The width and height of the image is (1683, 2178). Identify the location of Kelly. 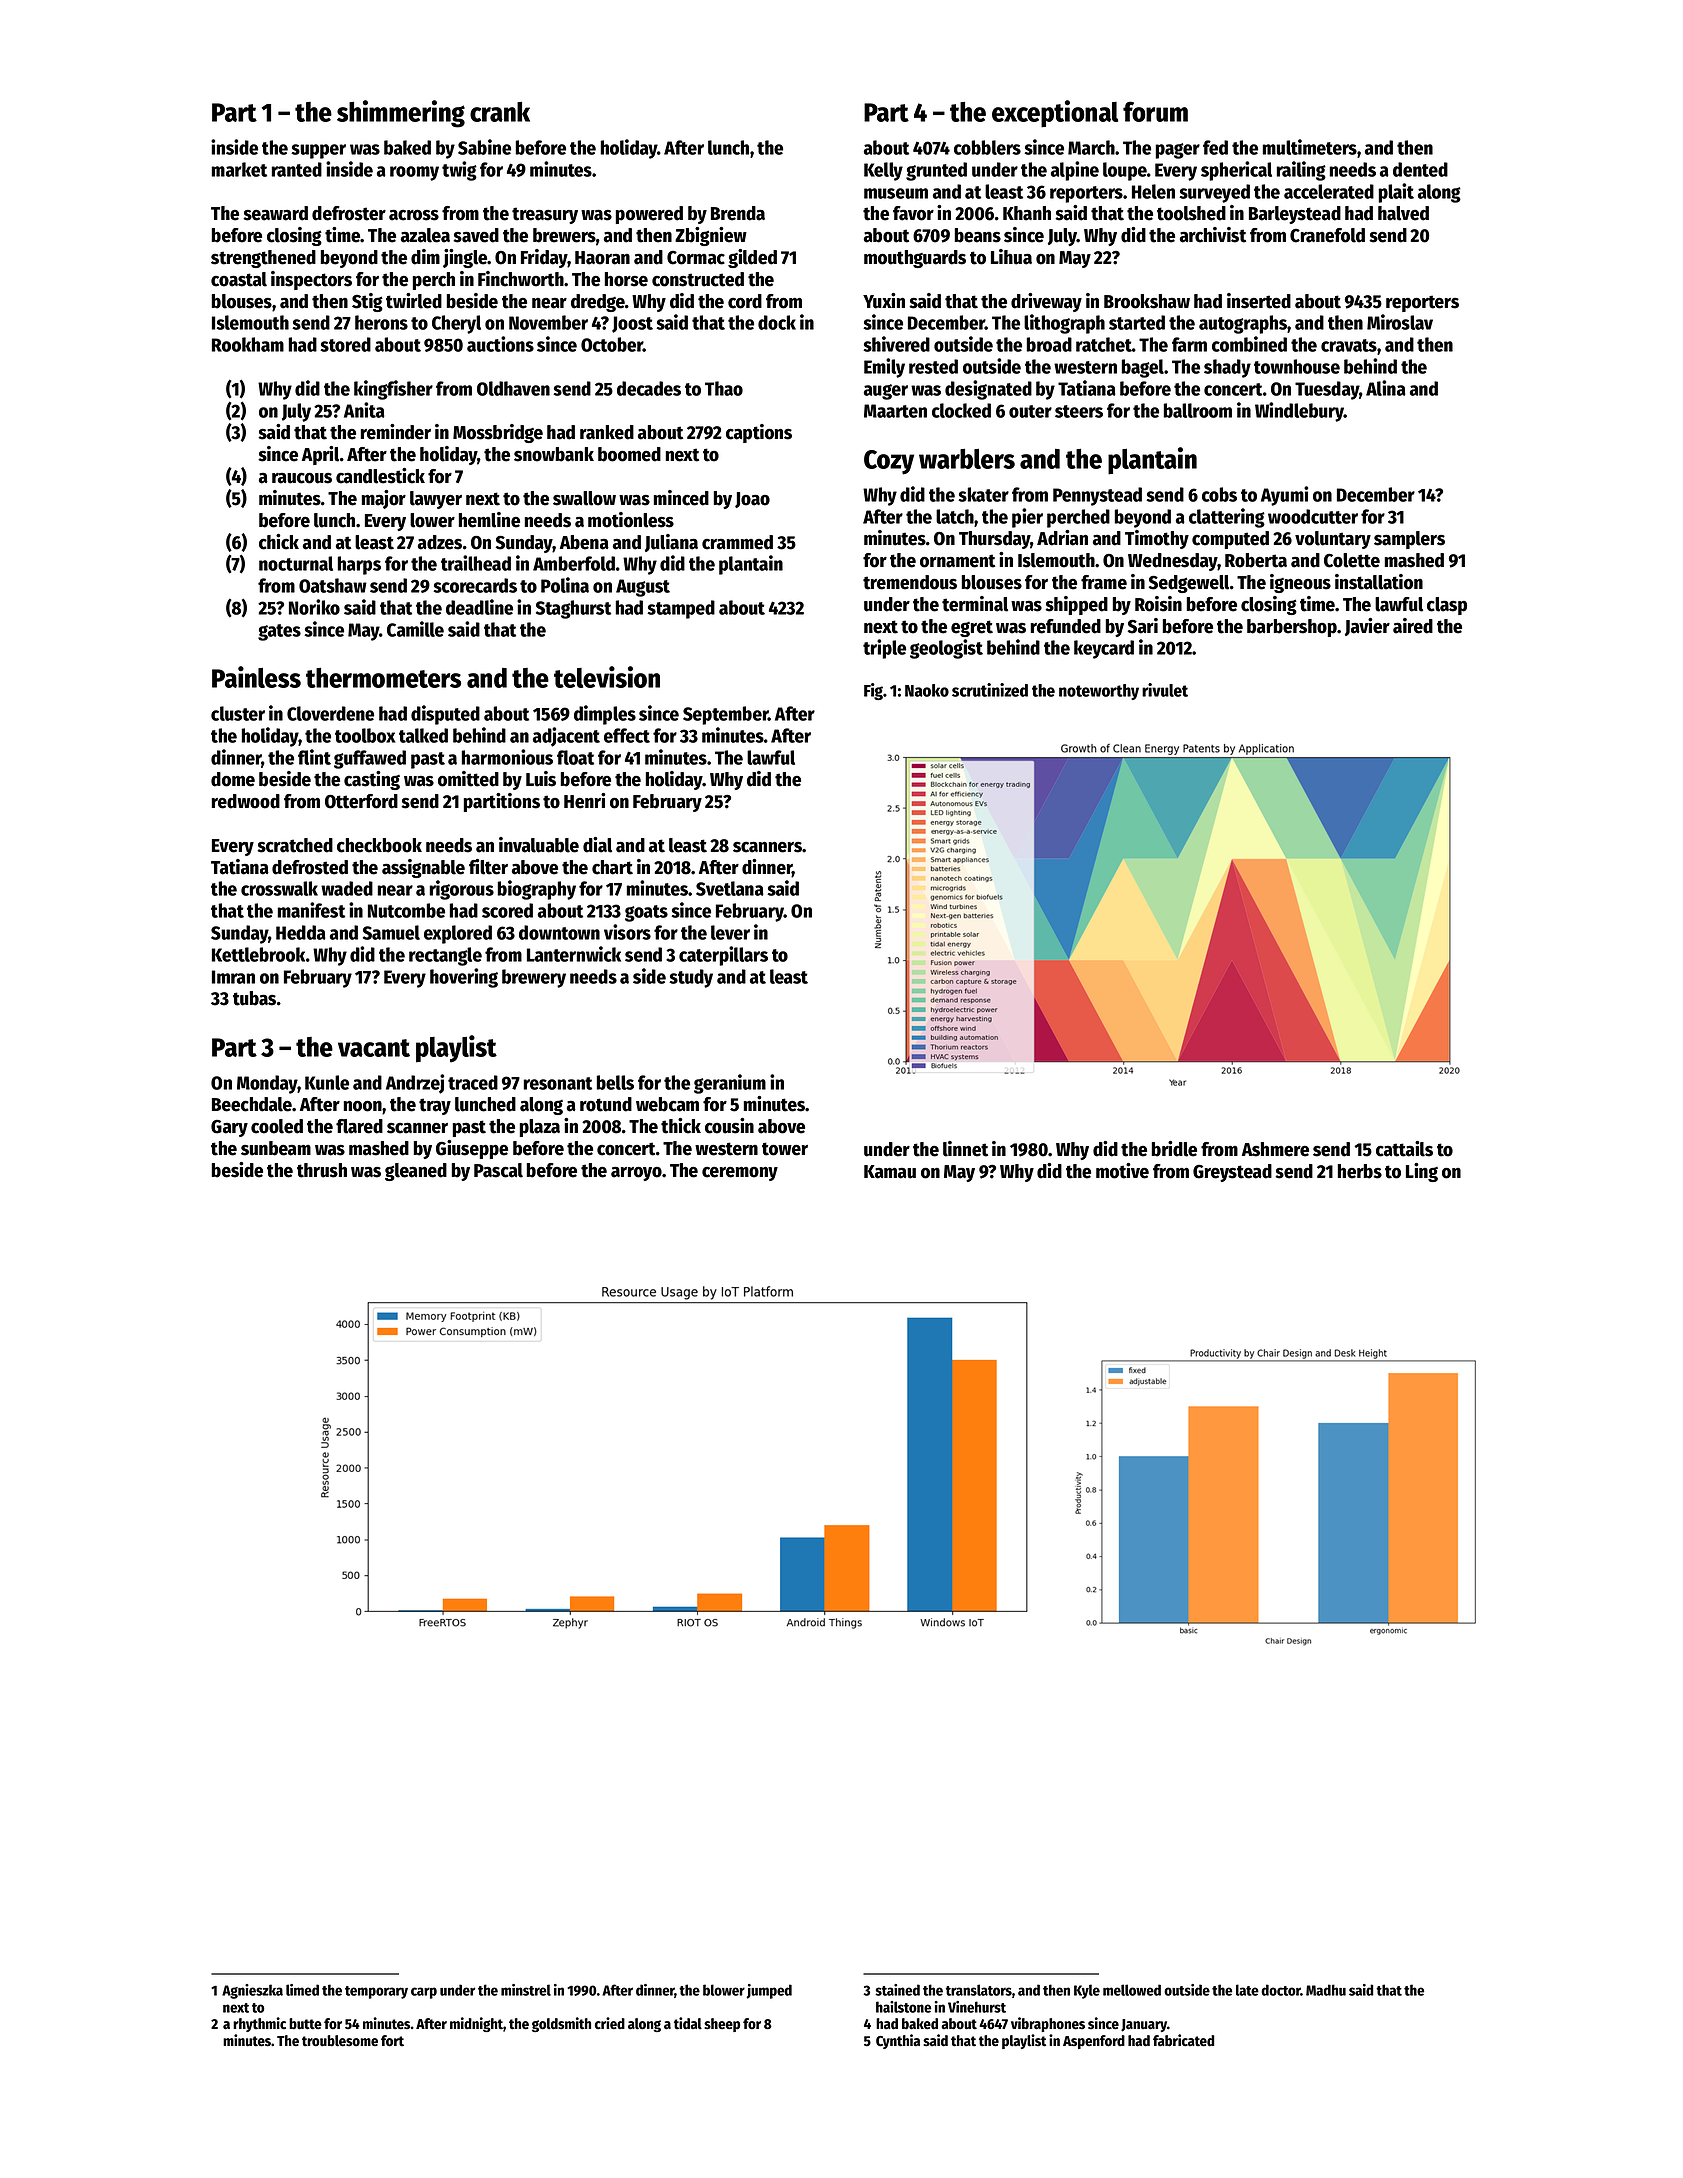
(883, 171).
